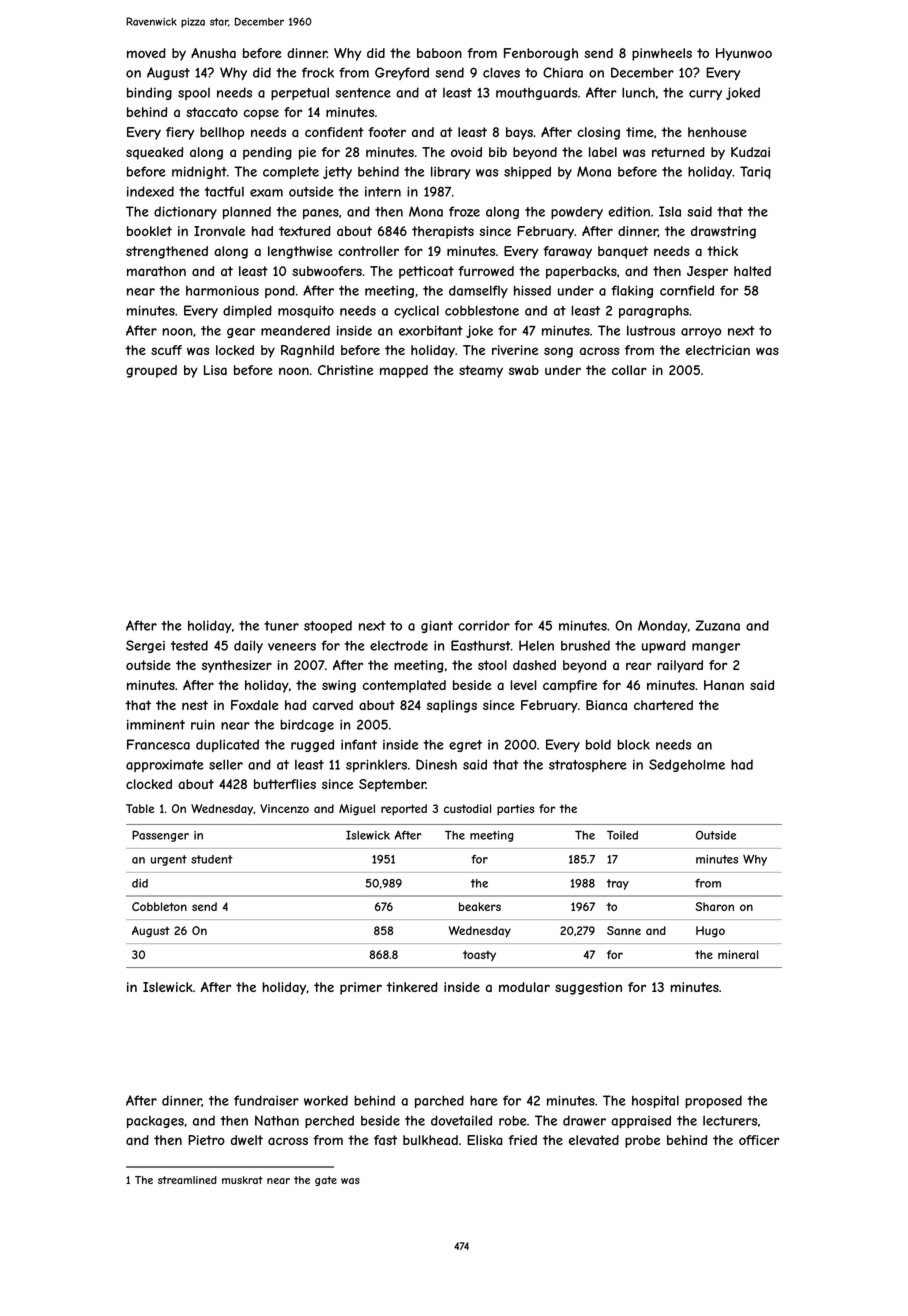 The width and height of the document is (908, 1316). Describe the element at coordinates (662, 54) in the document. I see `pinwheels` at that location.
